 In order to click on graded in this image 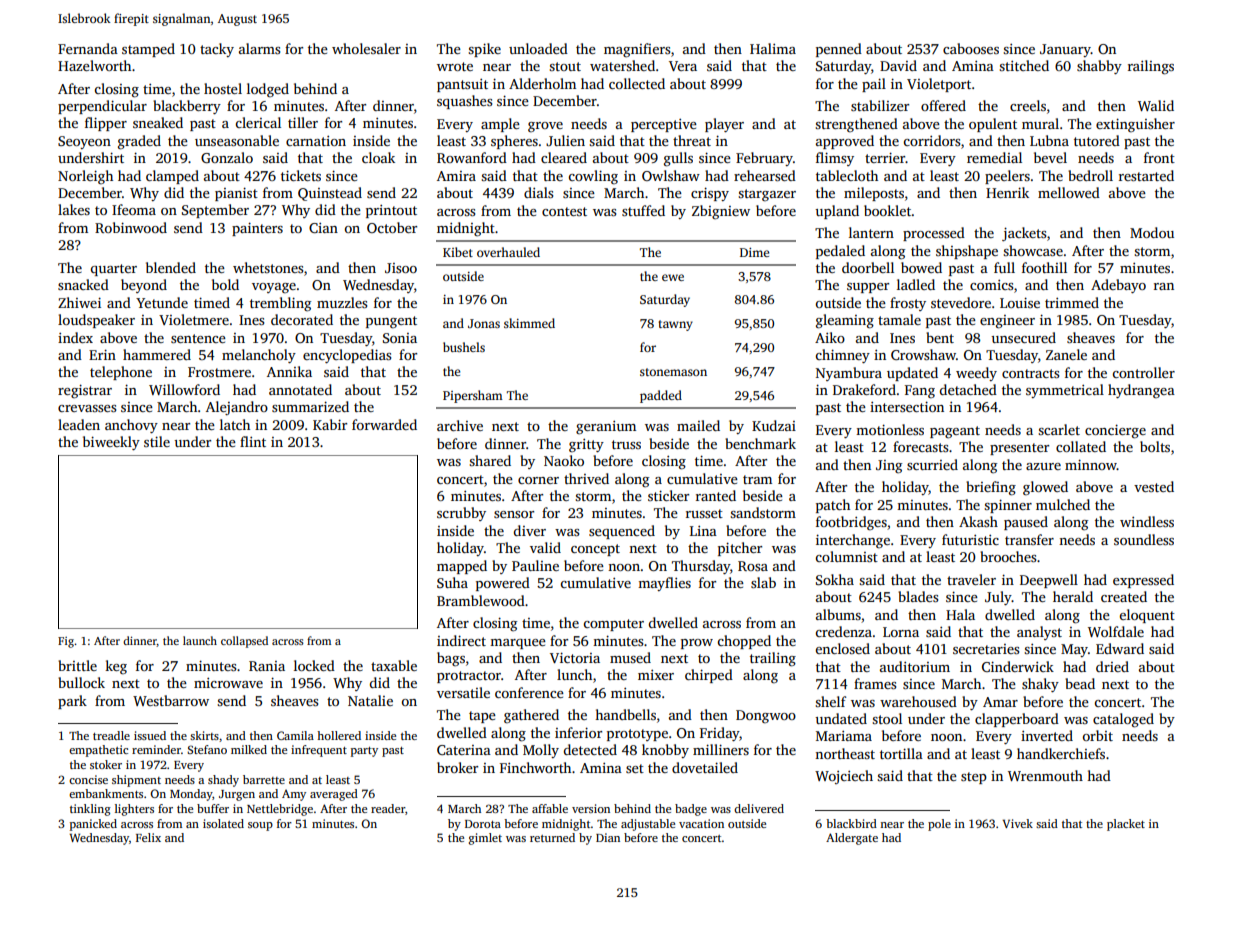, I will do `click(139, 142)`.
